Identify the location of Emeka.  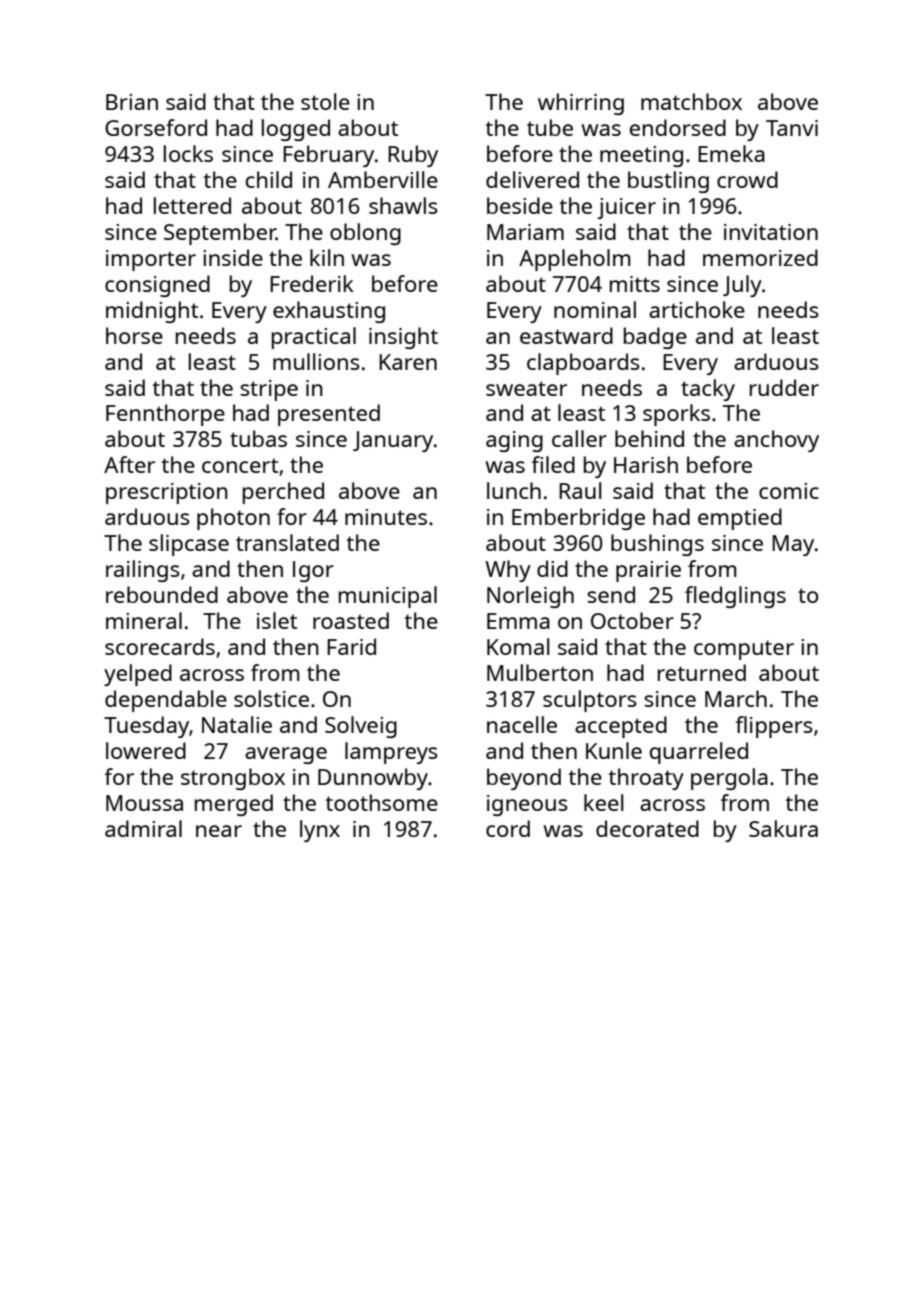
(731, 153).
